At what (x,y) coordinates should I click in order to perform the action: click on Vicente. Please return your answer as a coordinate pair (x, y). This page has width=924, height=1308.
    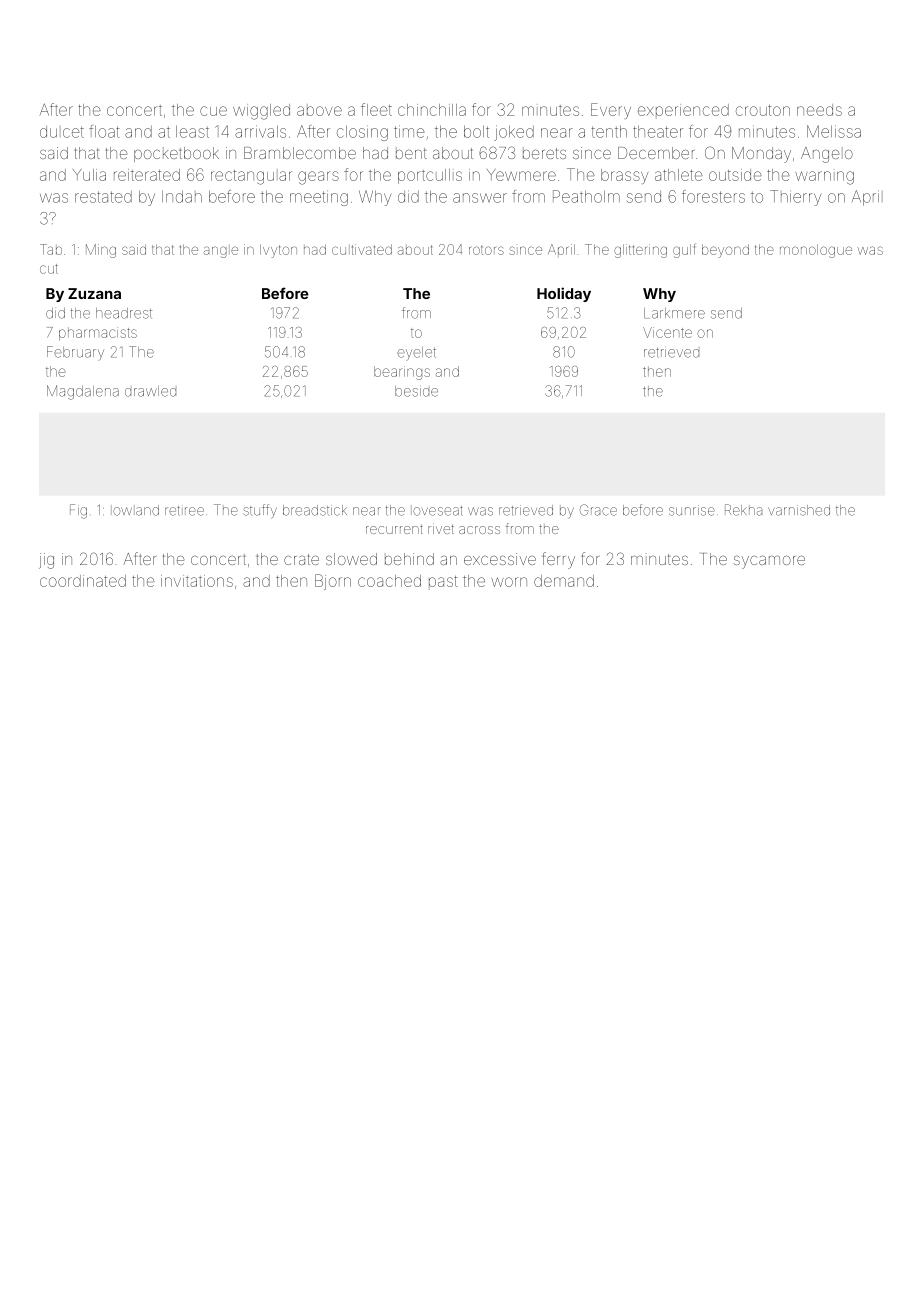
    Looking at the image, I should click on (667, 332).
